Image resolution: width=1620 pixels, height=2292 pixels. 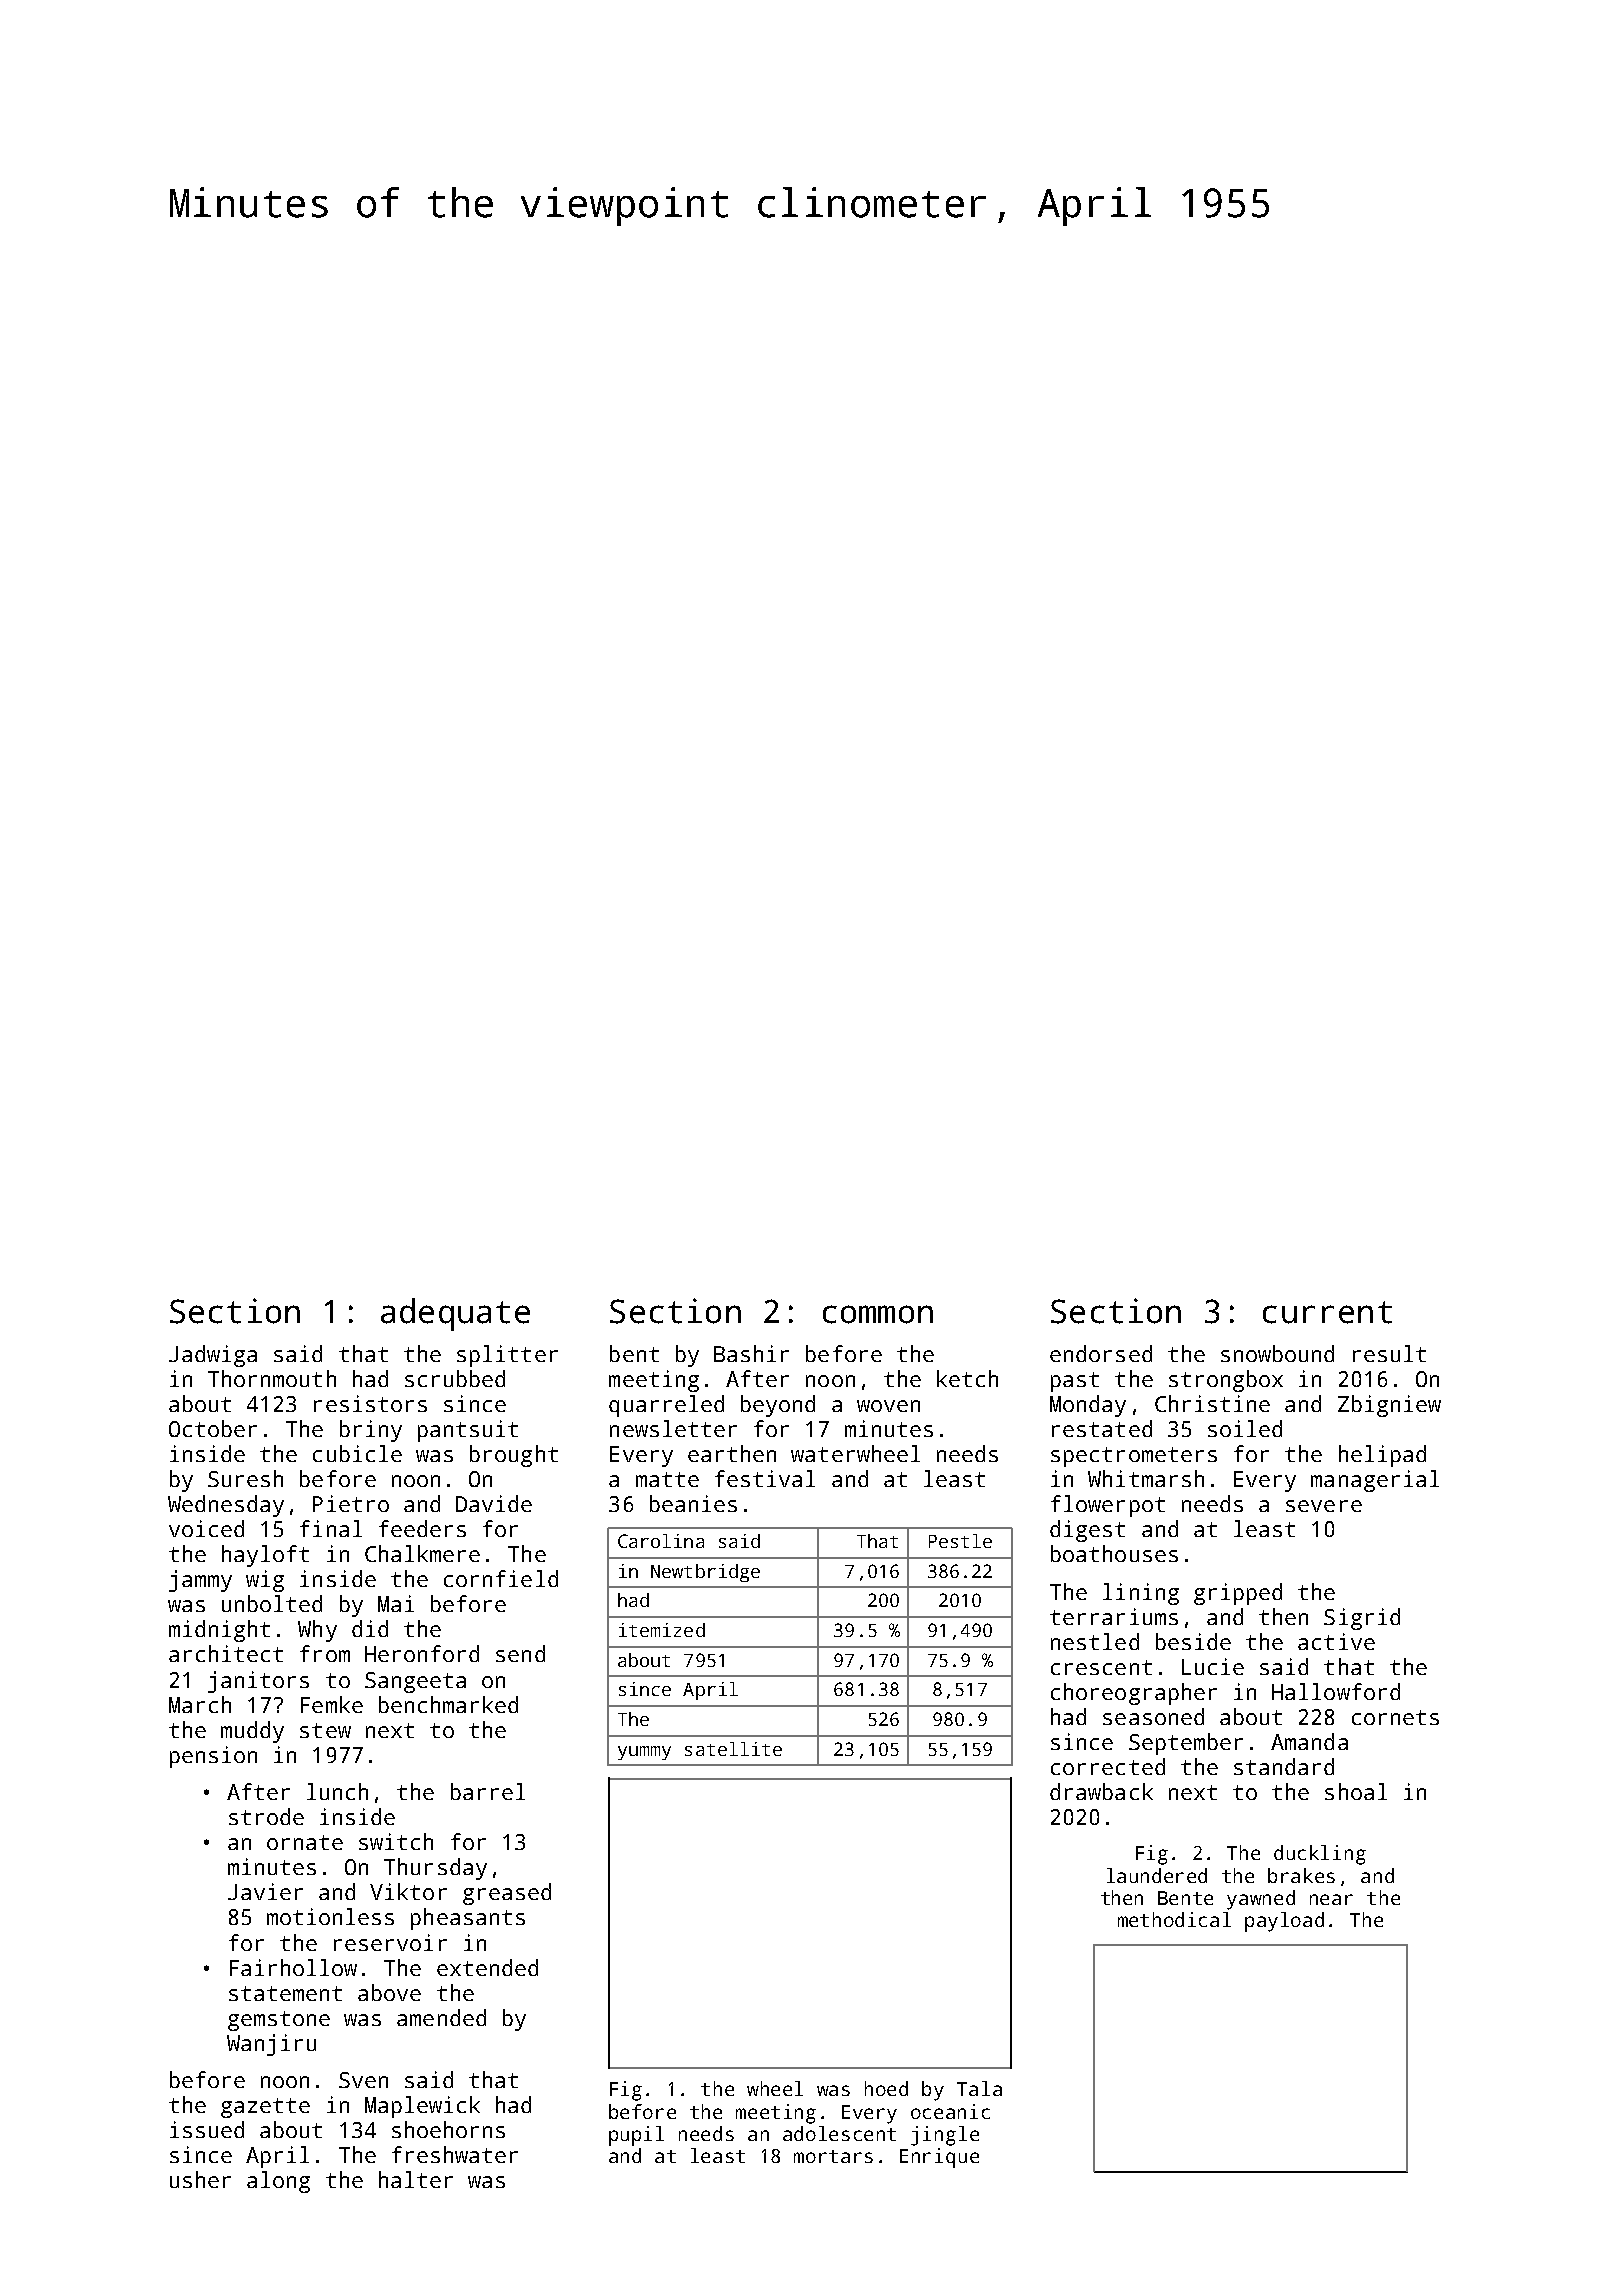 I want to click on lining, so click(x=1141, y=1594).
